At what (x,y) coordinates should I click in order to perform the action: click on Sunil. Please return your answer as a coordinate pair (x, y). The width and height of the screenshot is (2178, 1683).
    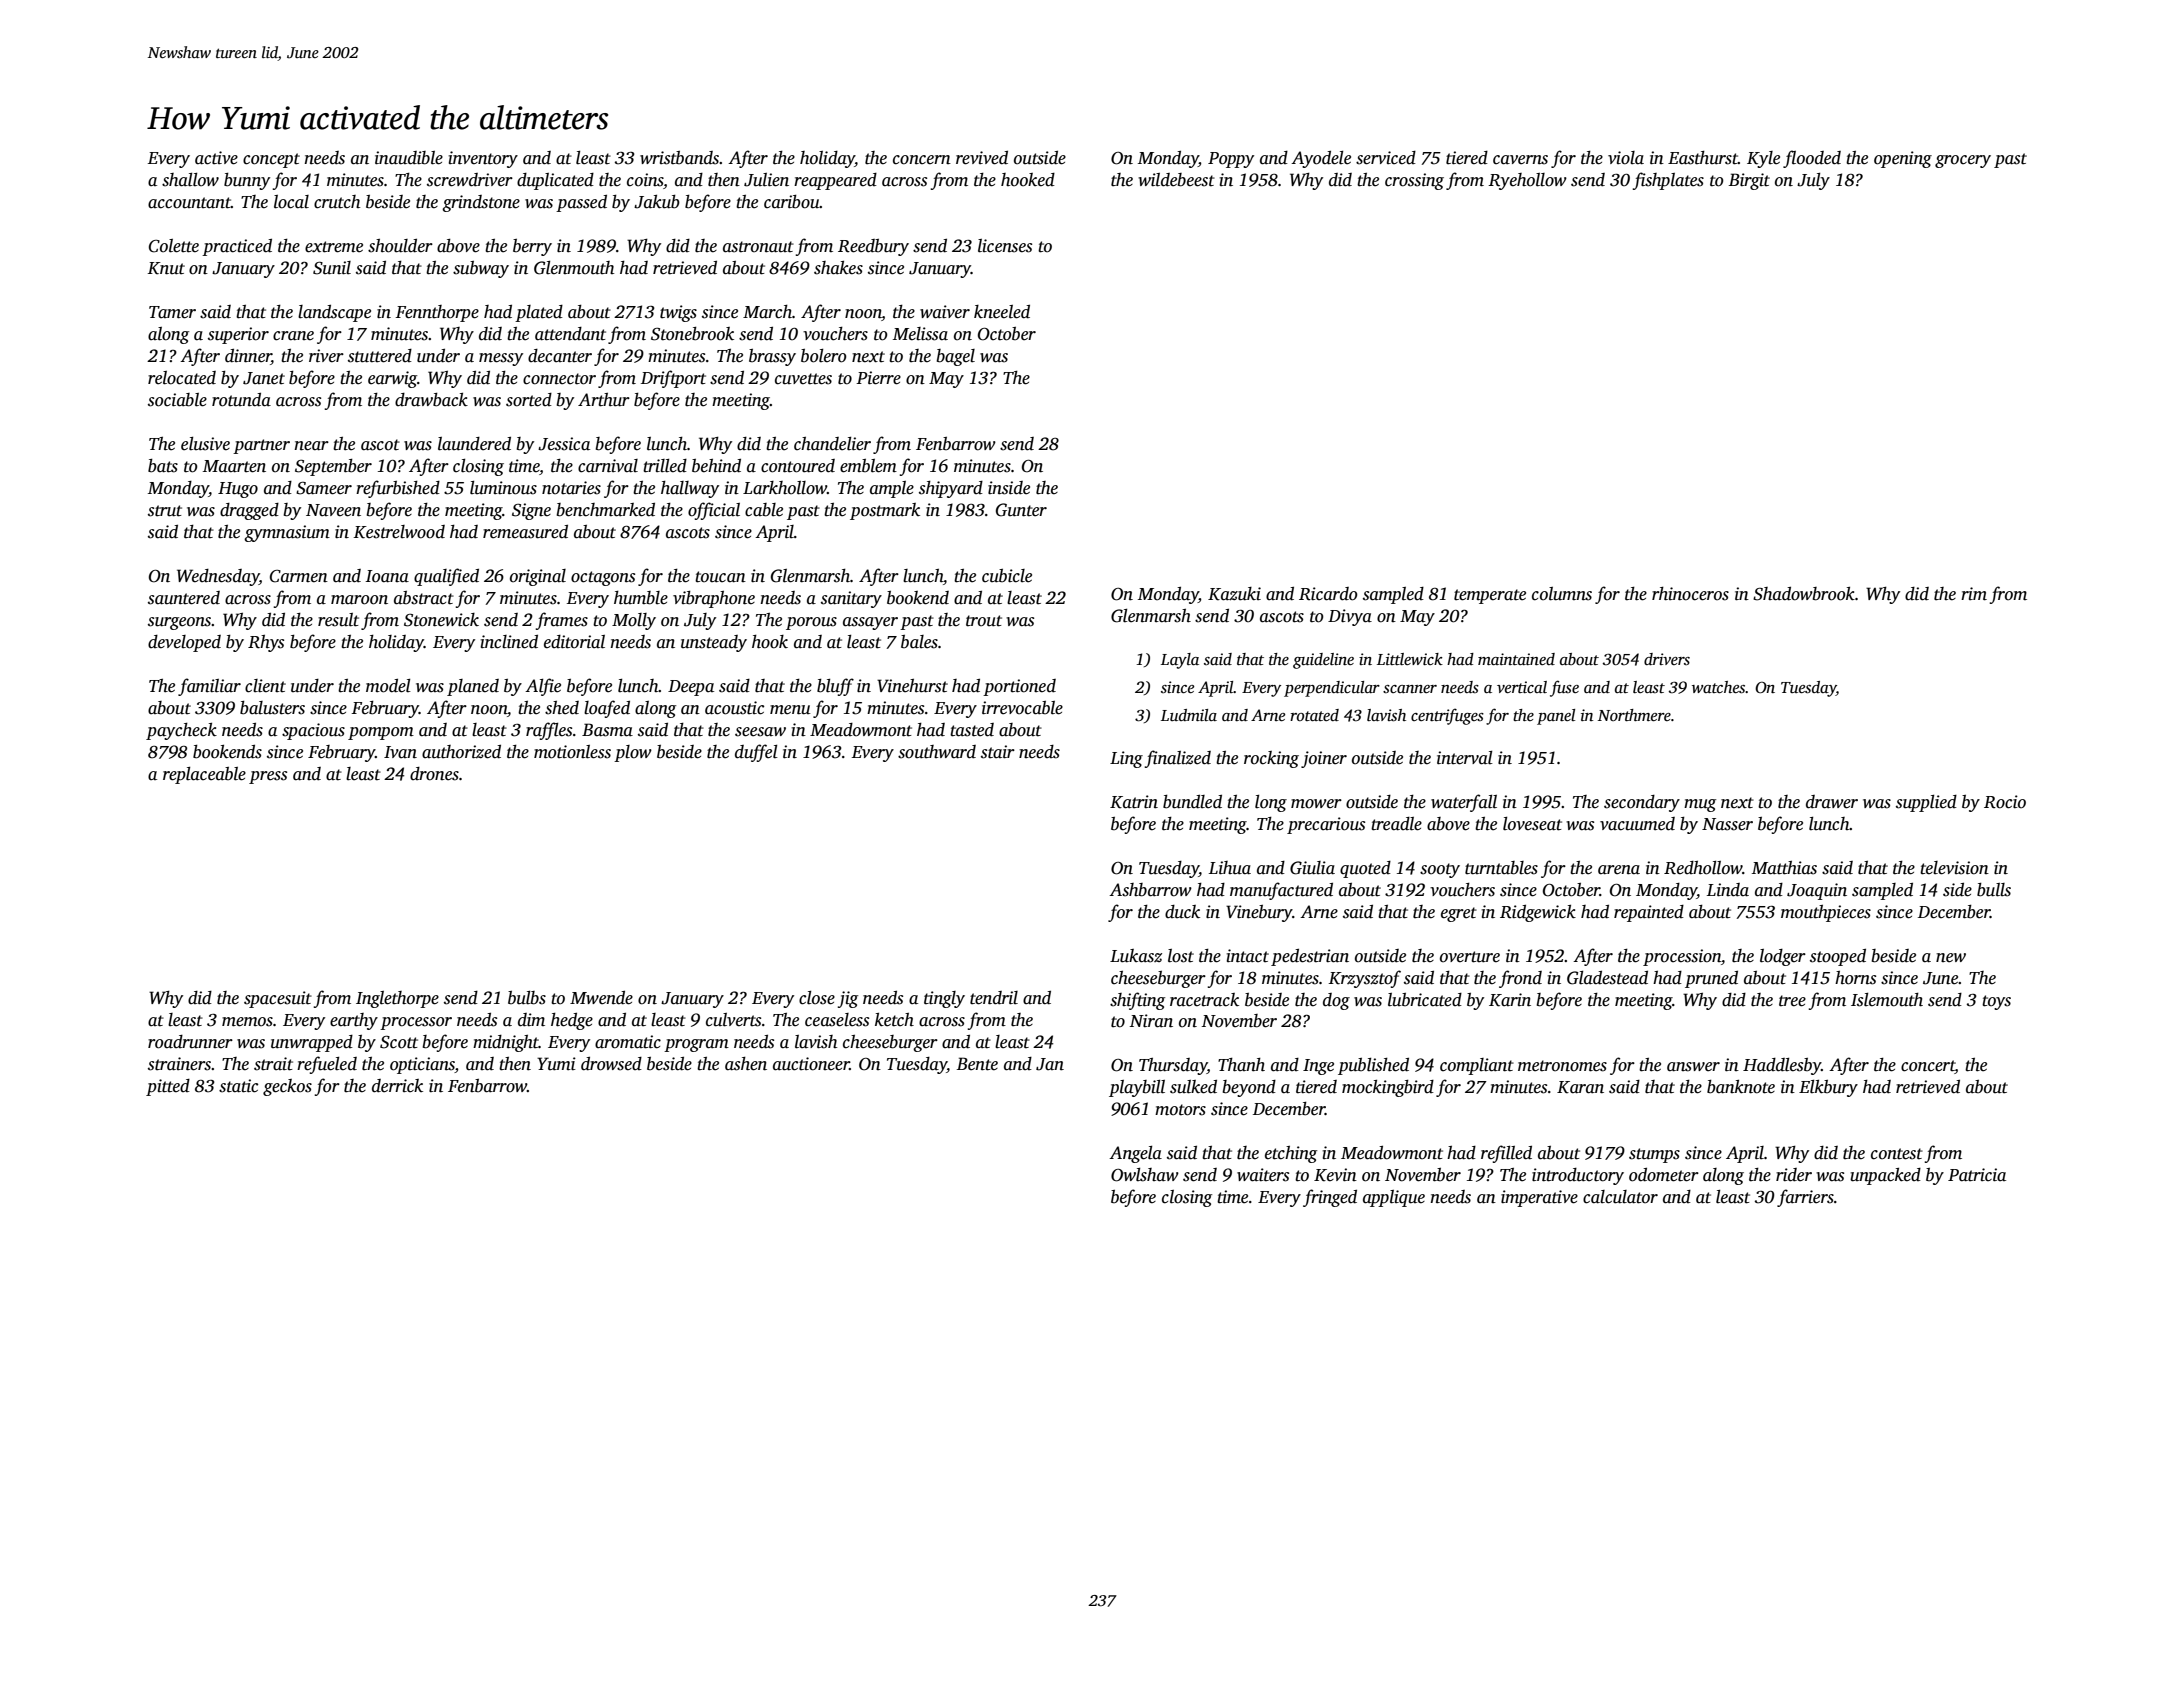
    Looking at the image, I should click on (332, 268).
